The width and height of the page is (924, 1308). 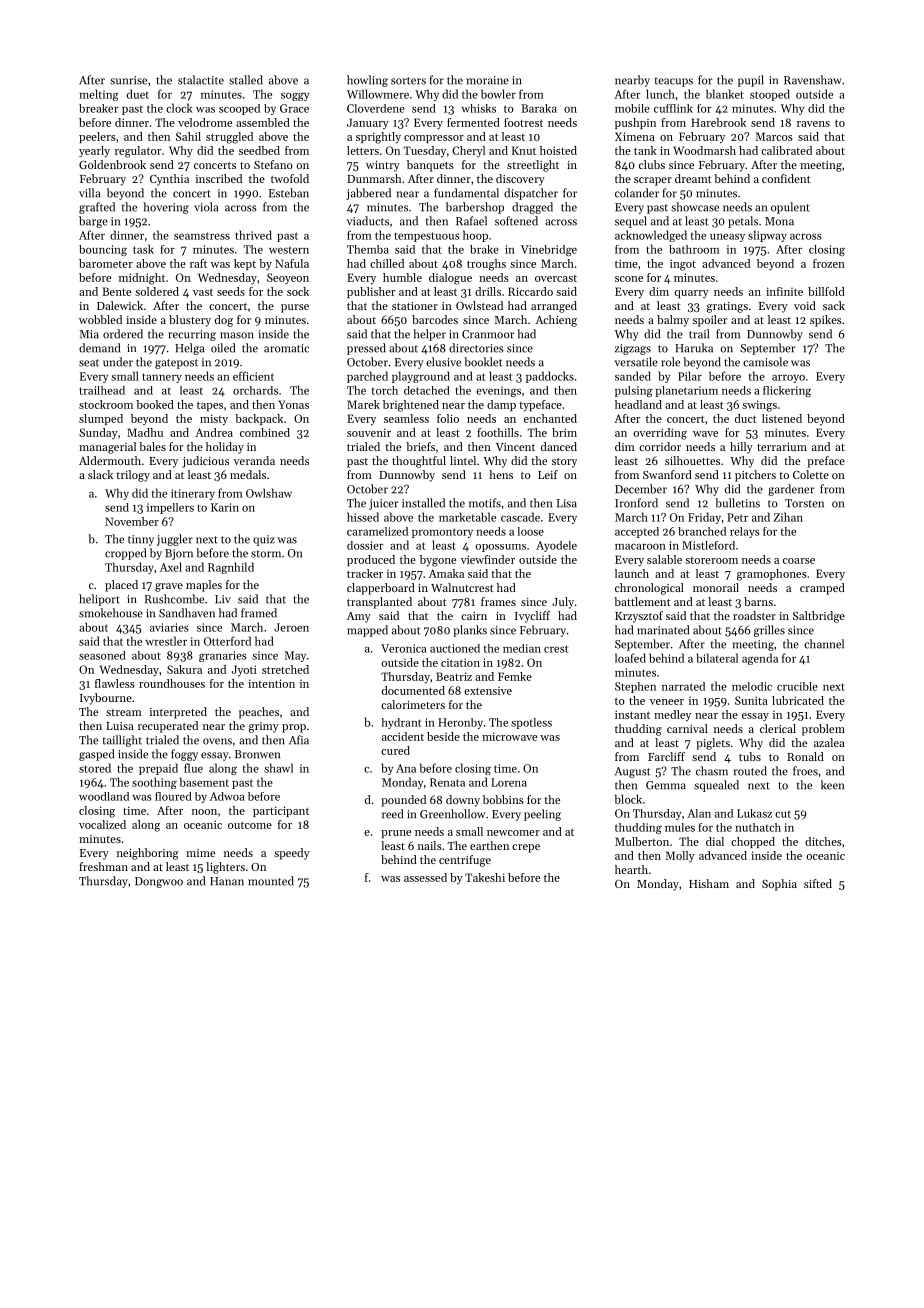 What do you see at coordinates (660, 434) in the page?
I see `overriding` at bounding box center [660, 434].
